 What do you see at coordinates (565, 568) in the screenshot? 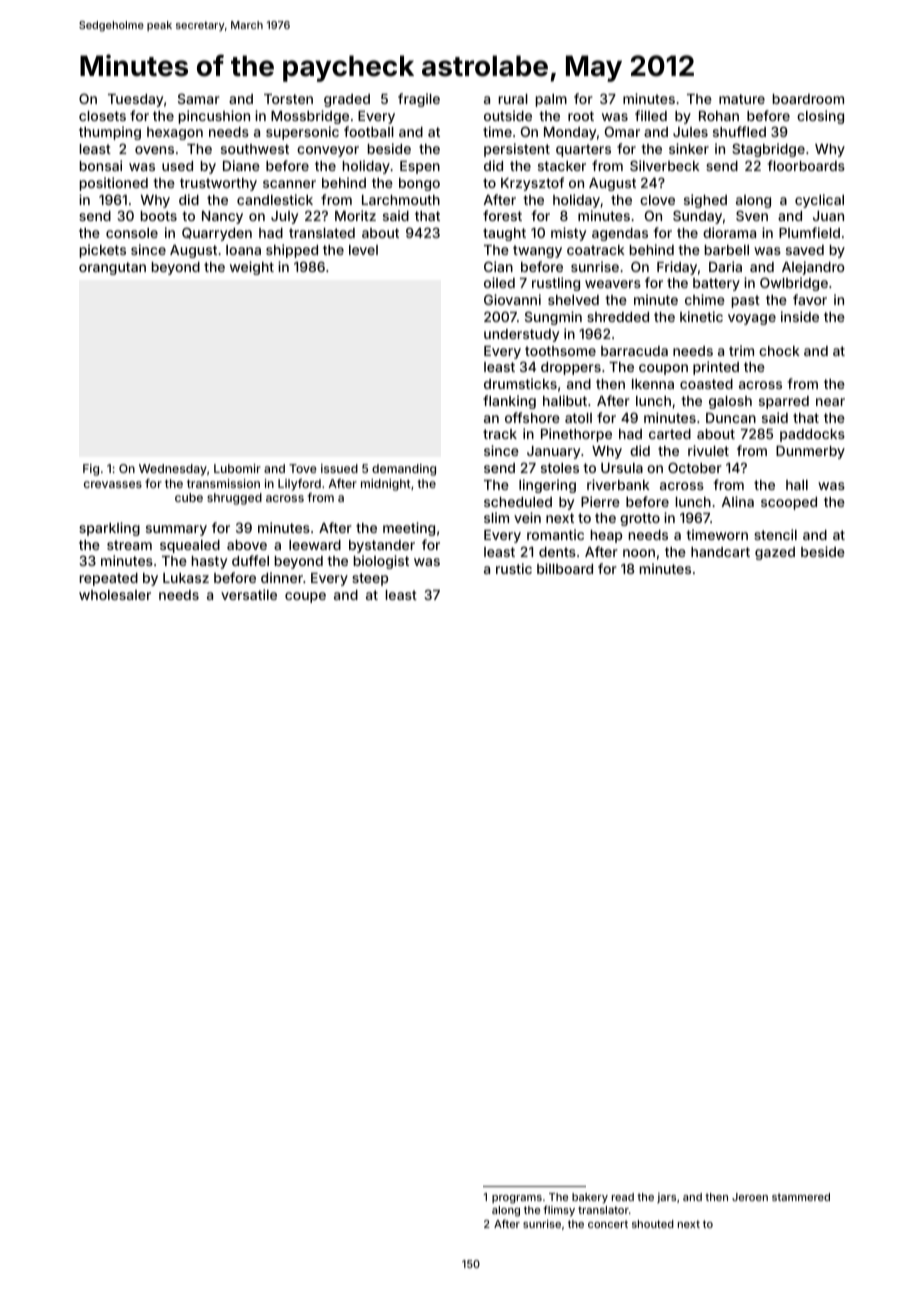
I see `billboard` at bounding box center [565, 568].
